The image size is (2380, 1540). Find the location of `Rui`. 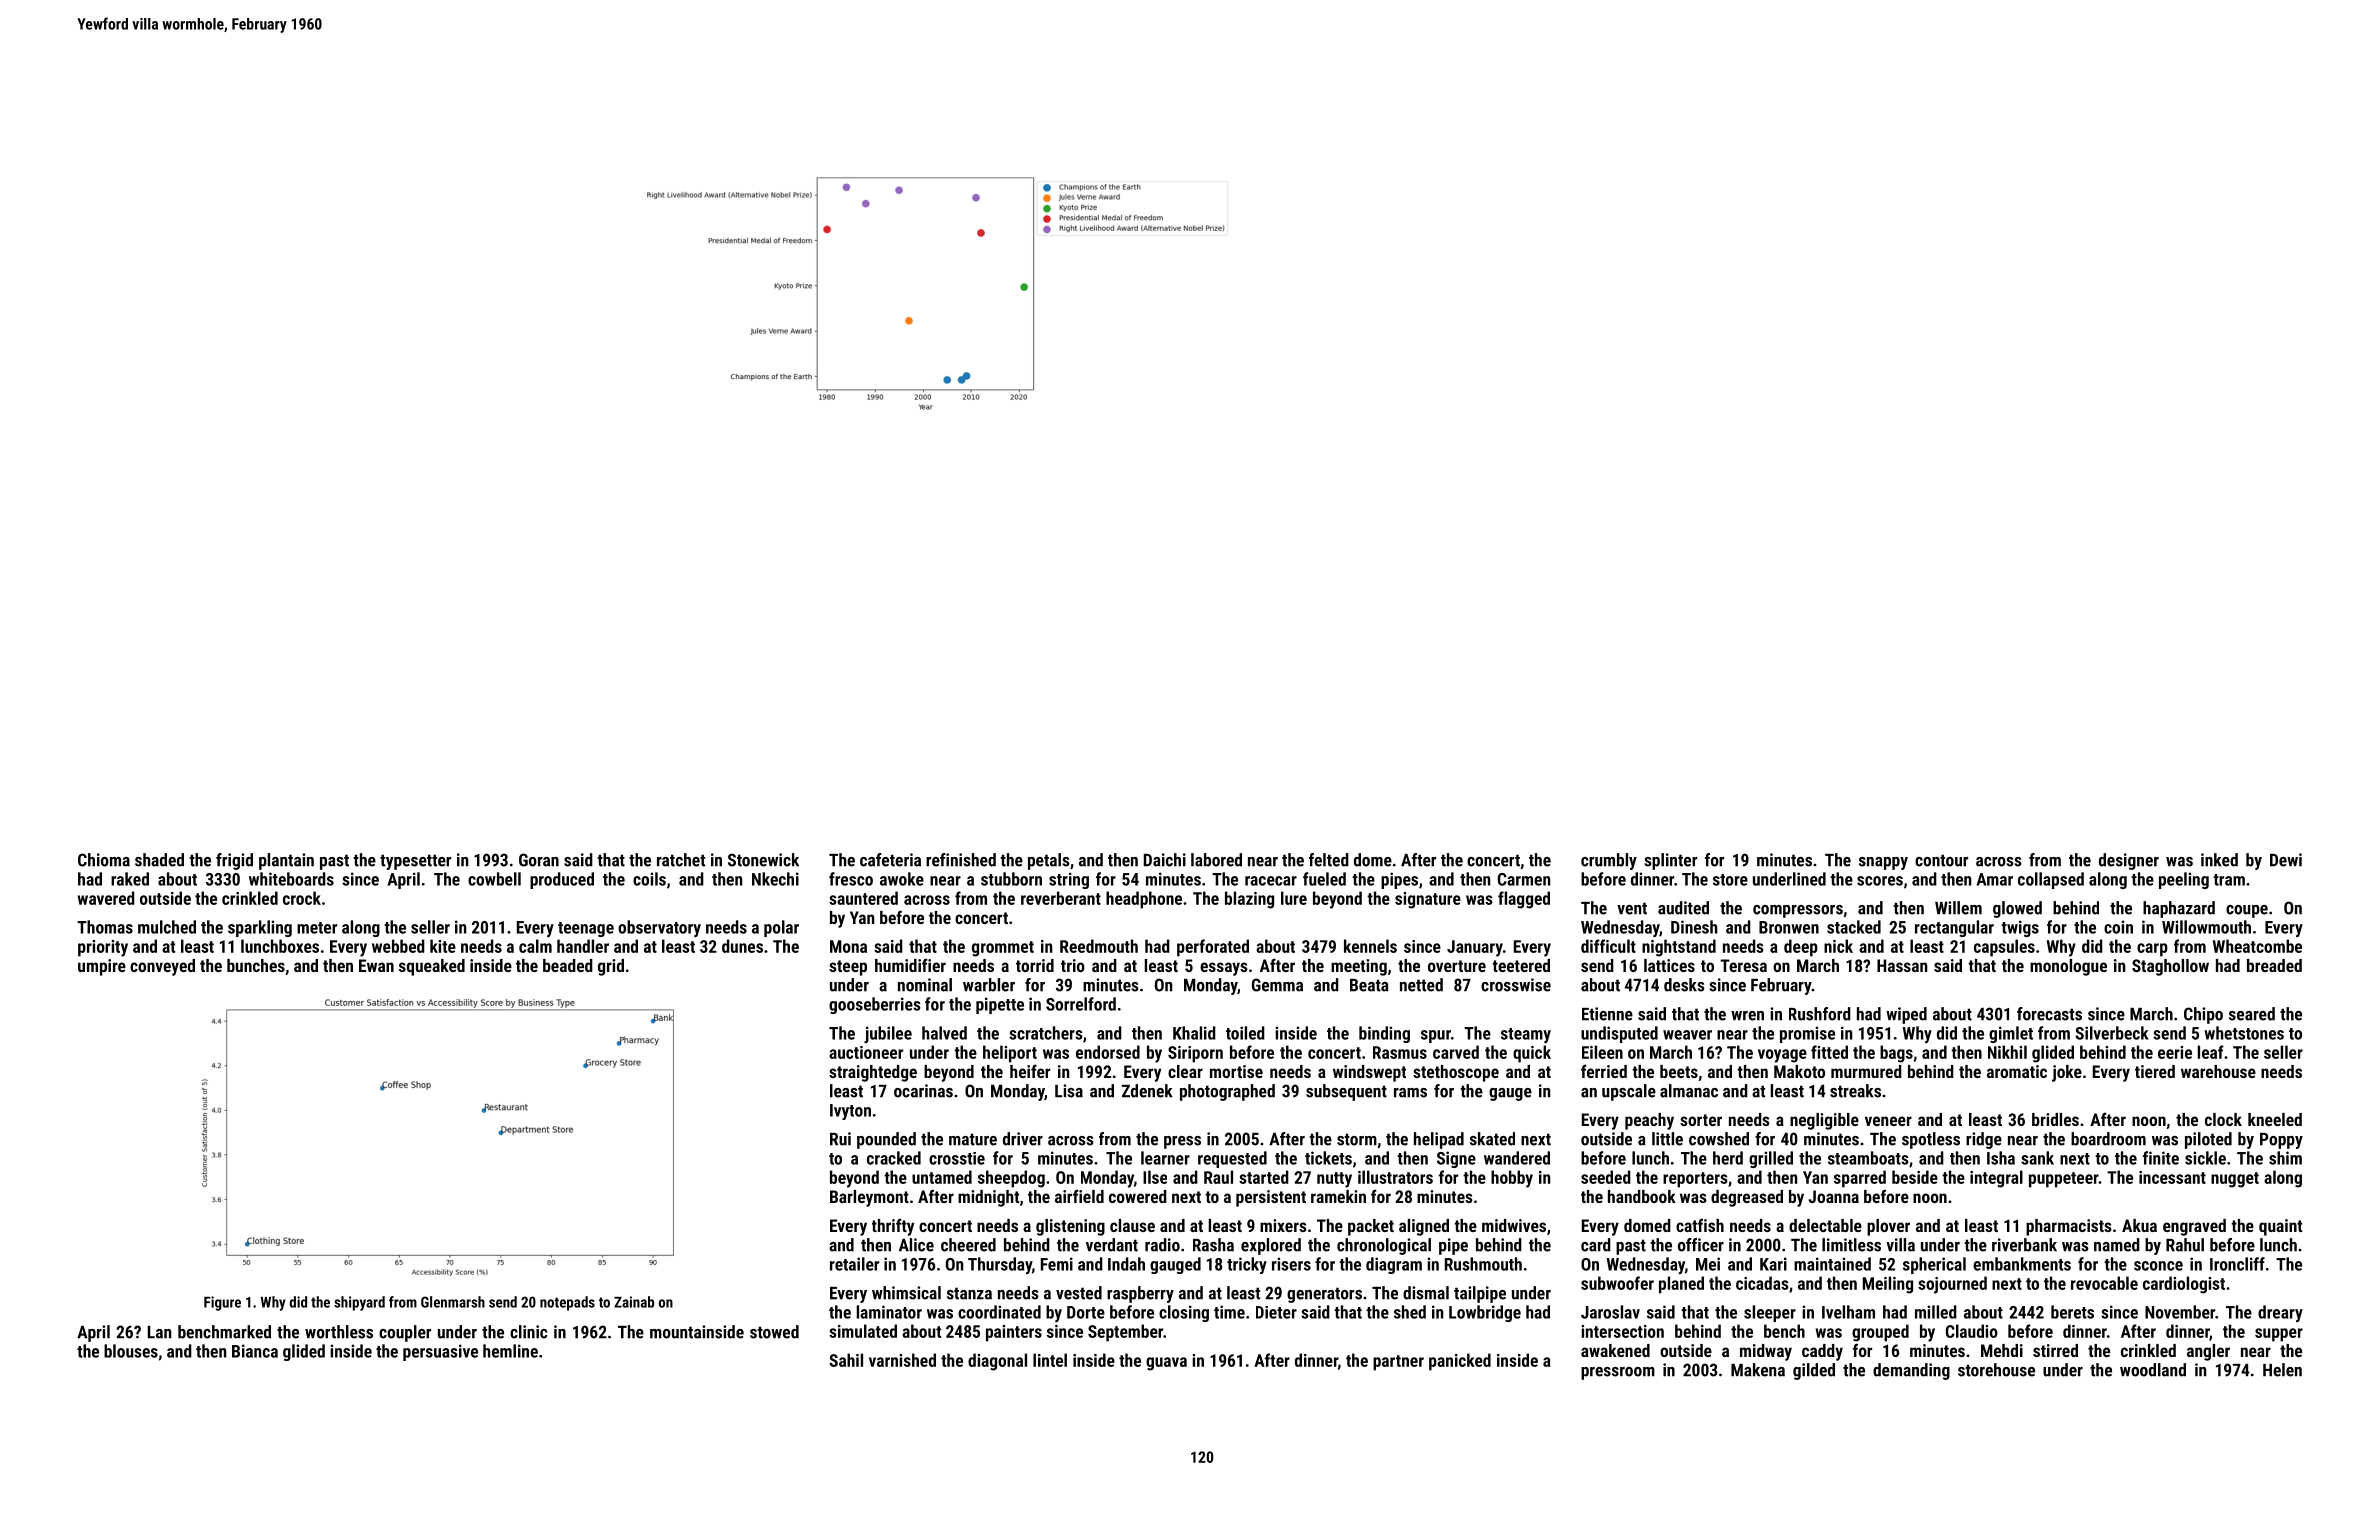

Rui is located at coordinates (840, 1139).
